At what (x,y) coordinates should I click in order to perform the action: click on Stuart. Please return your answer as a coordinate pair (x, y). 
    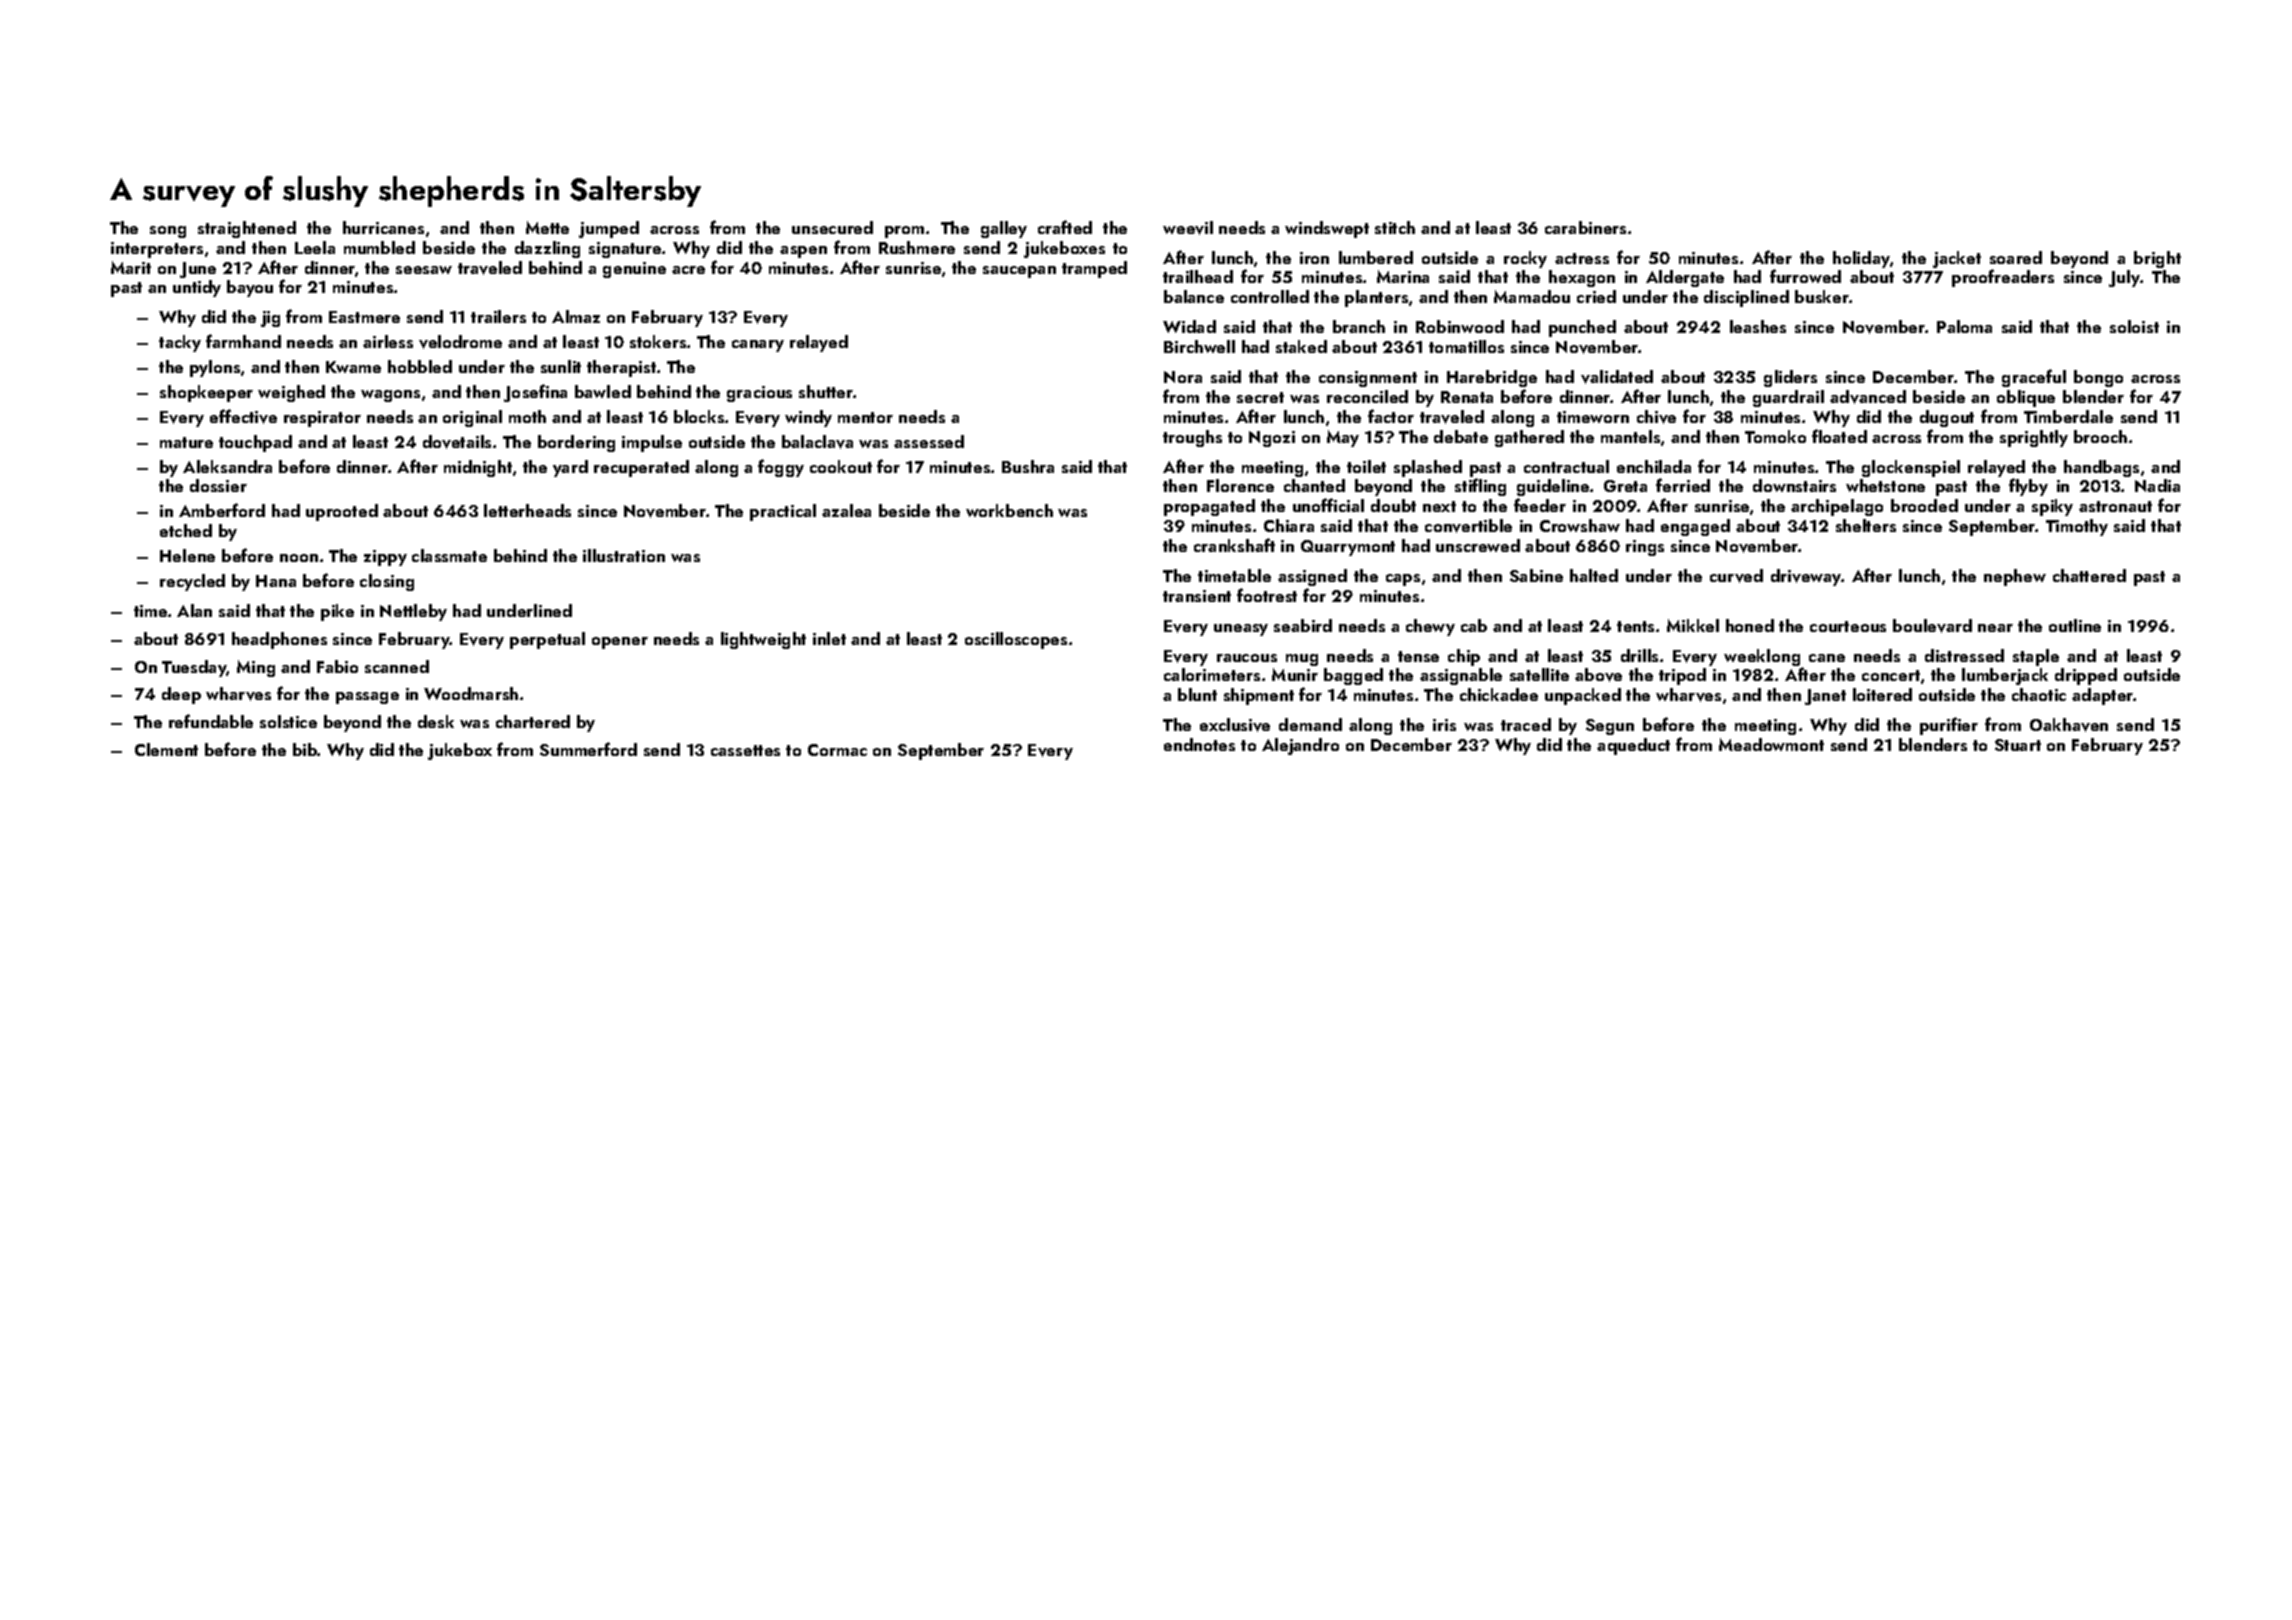
    Looking at the image, I should click on (2018, 745).
